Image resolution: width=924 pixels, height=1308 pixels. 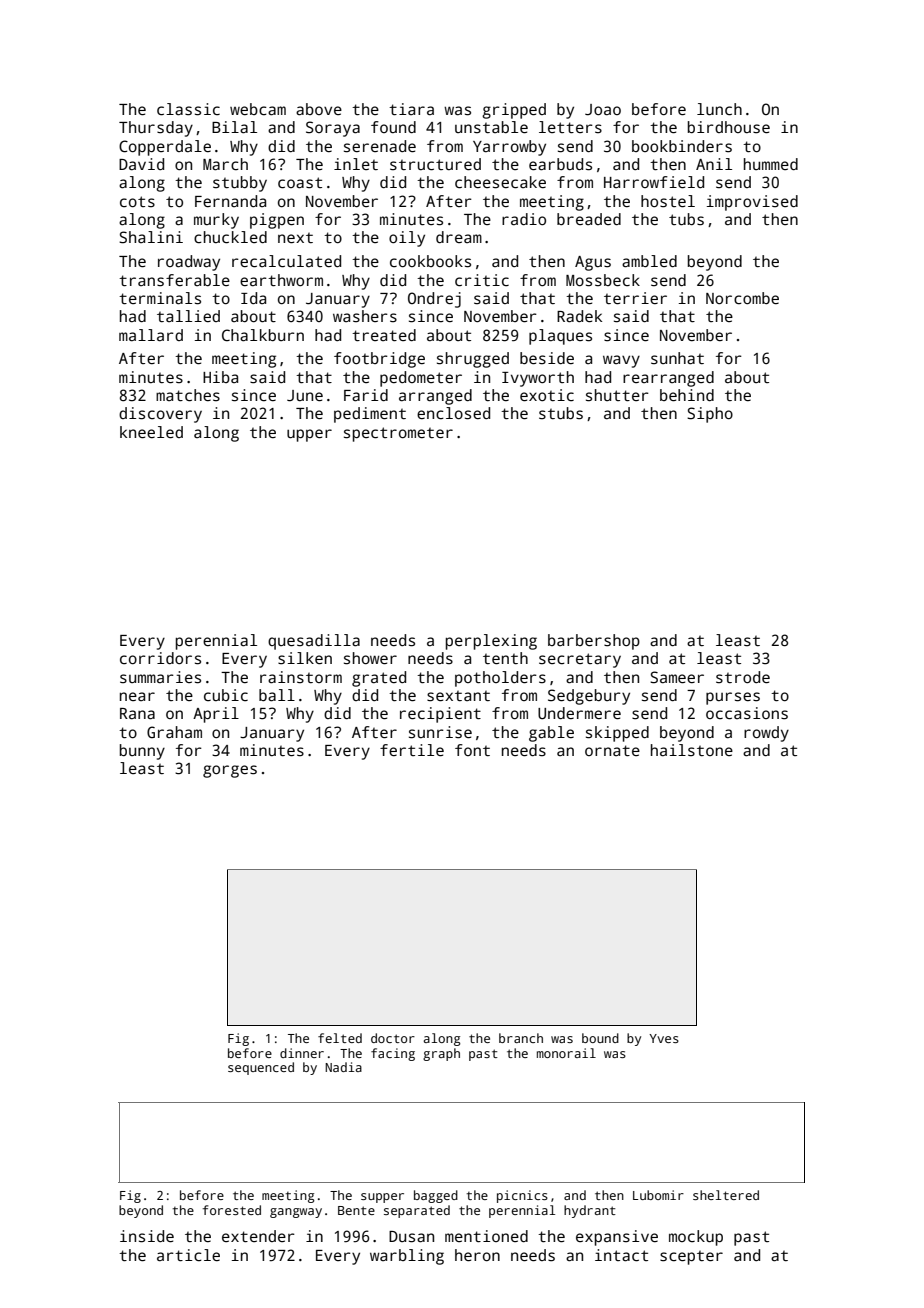 I want to click on above, so click(x=319, y=109).
